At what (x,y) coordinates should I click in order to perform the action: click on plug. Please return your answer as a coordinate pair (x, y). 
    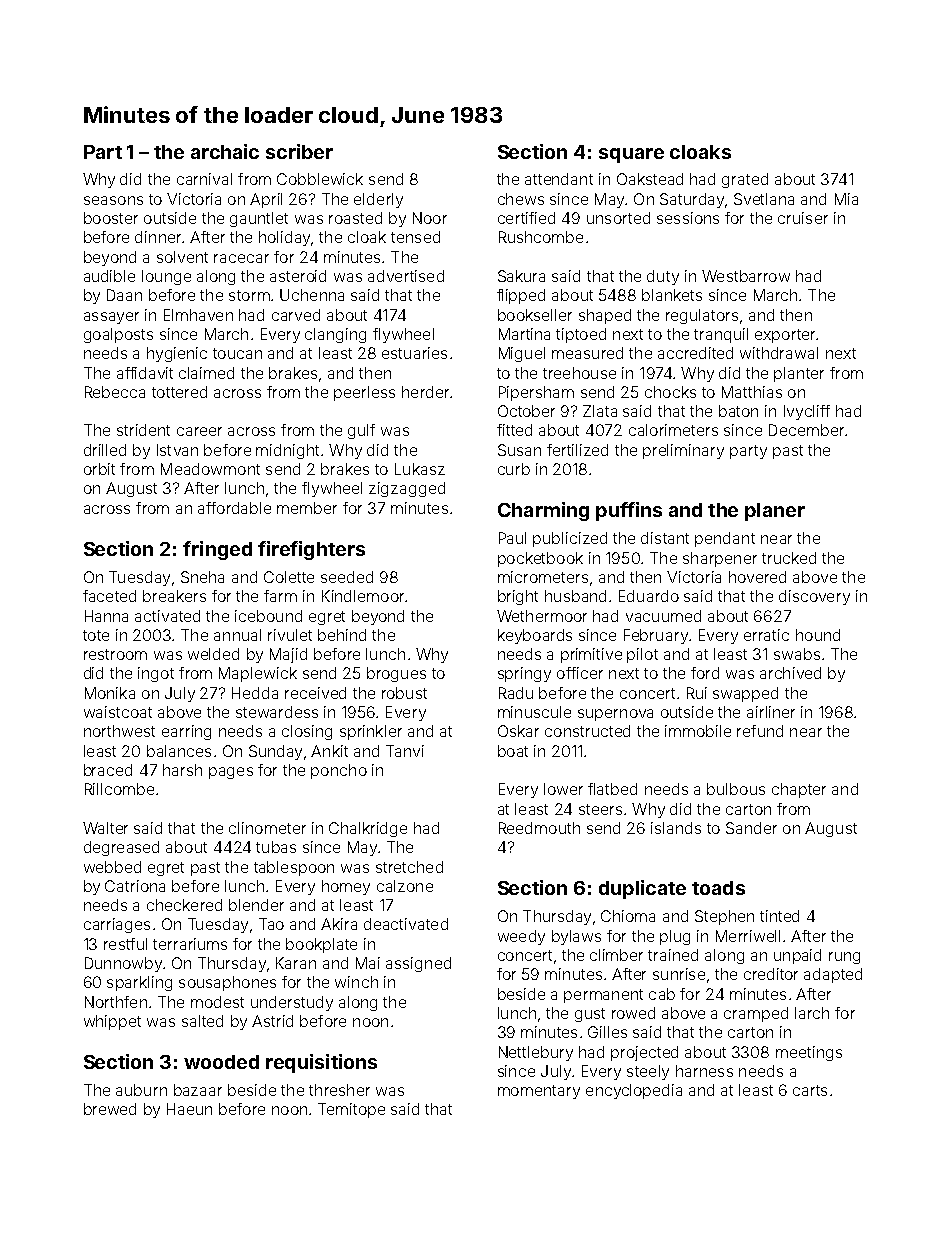
    Looking at the image, I should click on (675, 937).
